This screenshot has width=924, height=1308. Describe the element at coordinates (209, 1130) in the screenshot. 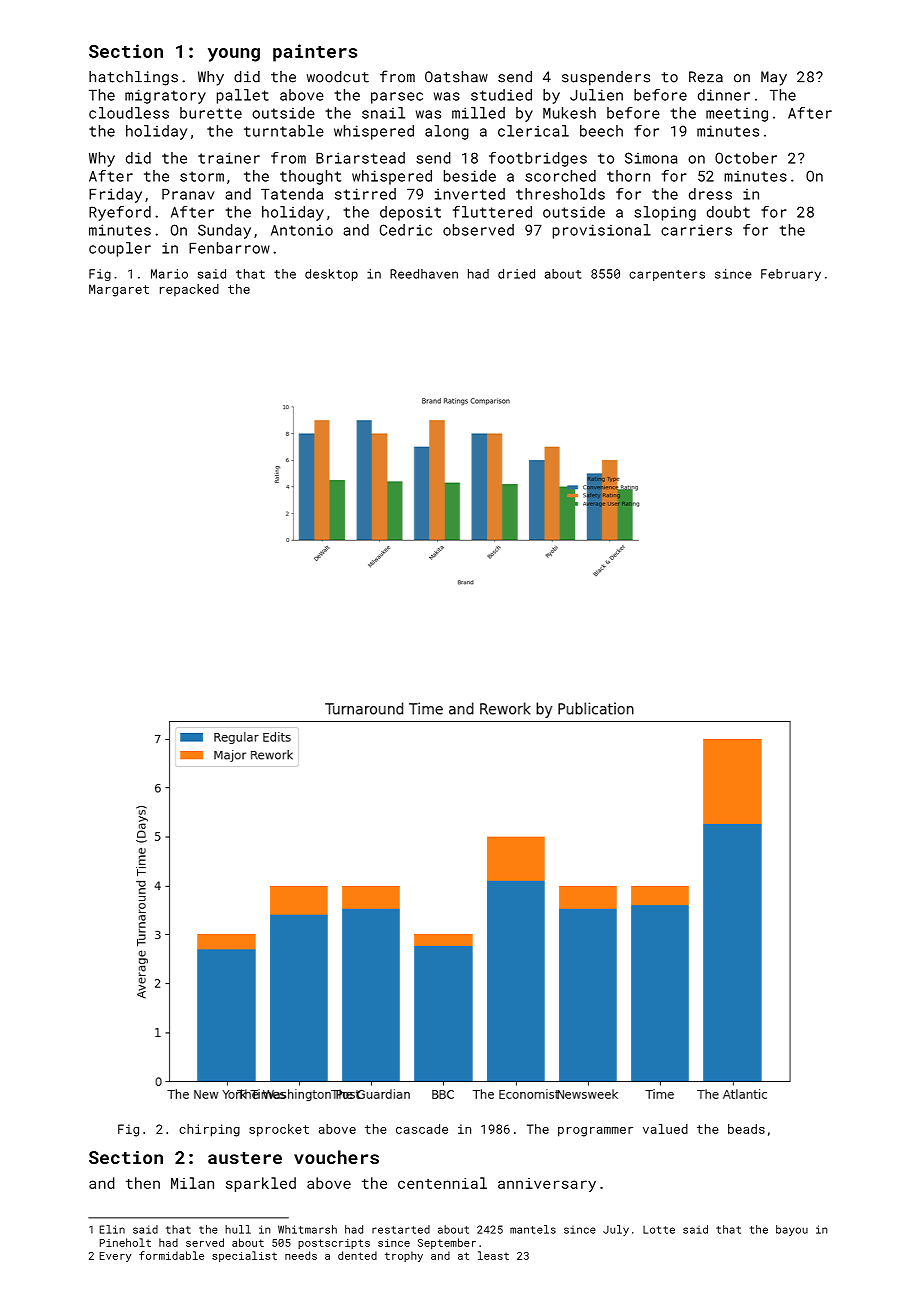

I see `chirping` at that location.
